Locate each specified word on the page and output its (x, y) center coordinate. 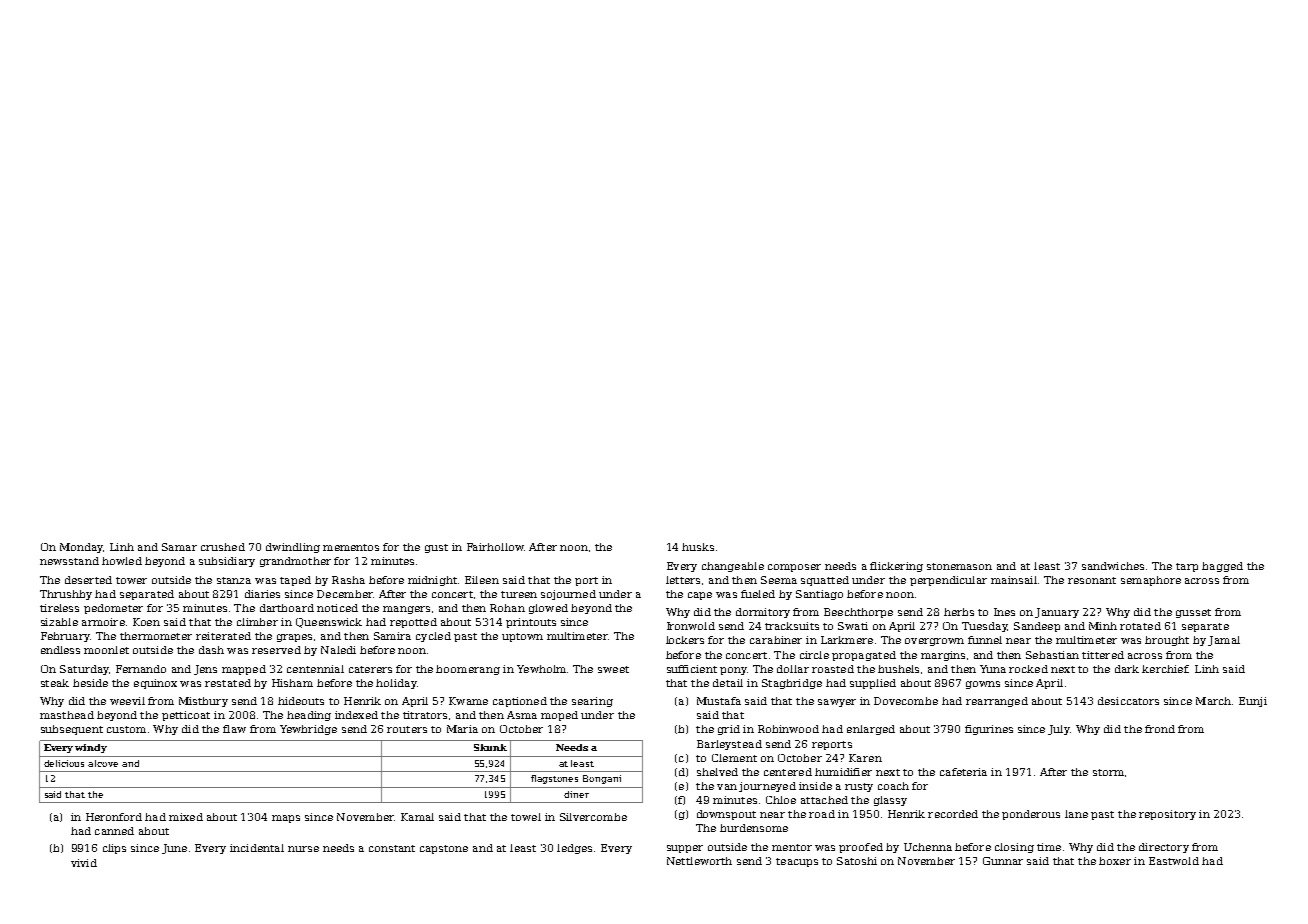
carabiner (776, 640)
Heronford (114, 817)
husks (698, 547)
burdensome (754, 828)
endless (60, 650)
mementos (351, 547)
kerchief (1165, 669)
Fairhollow (495, 547)
